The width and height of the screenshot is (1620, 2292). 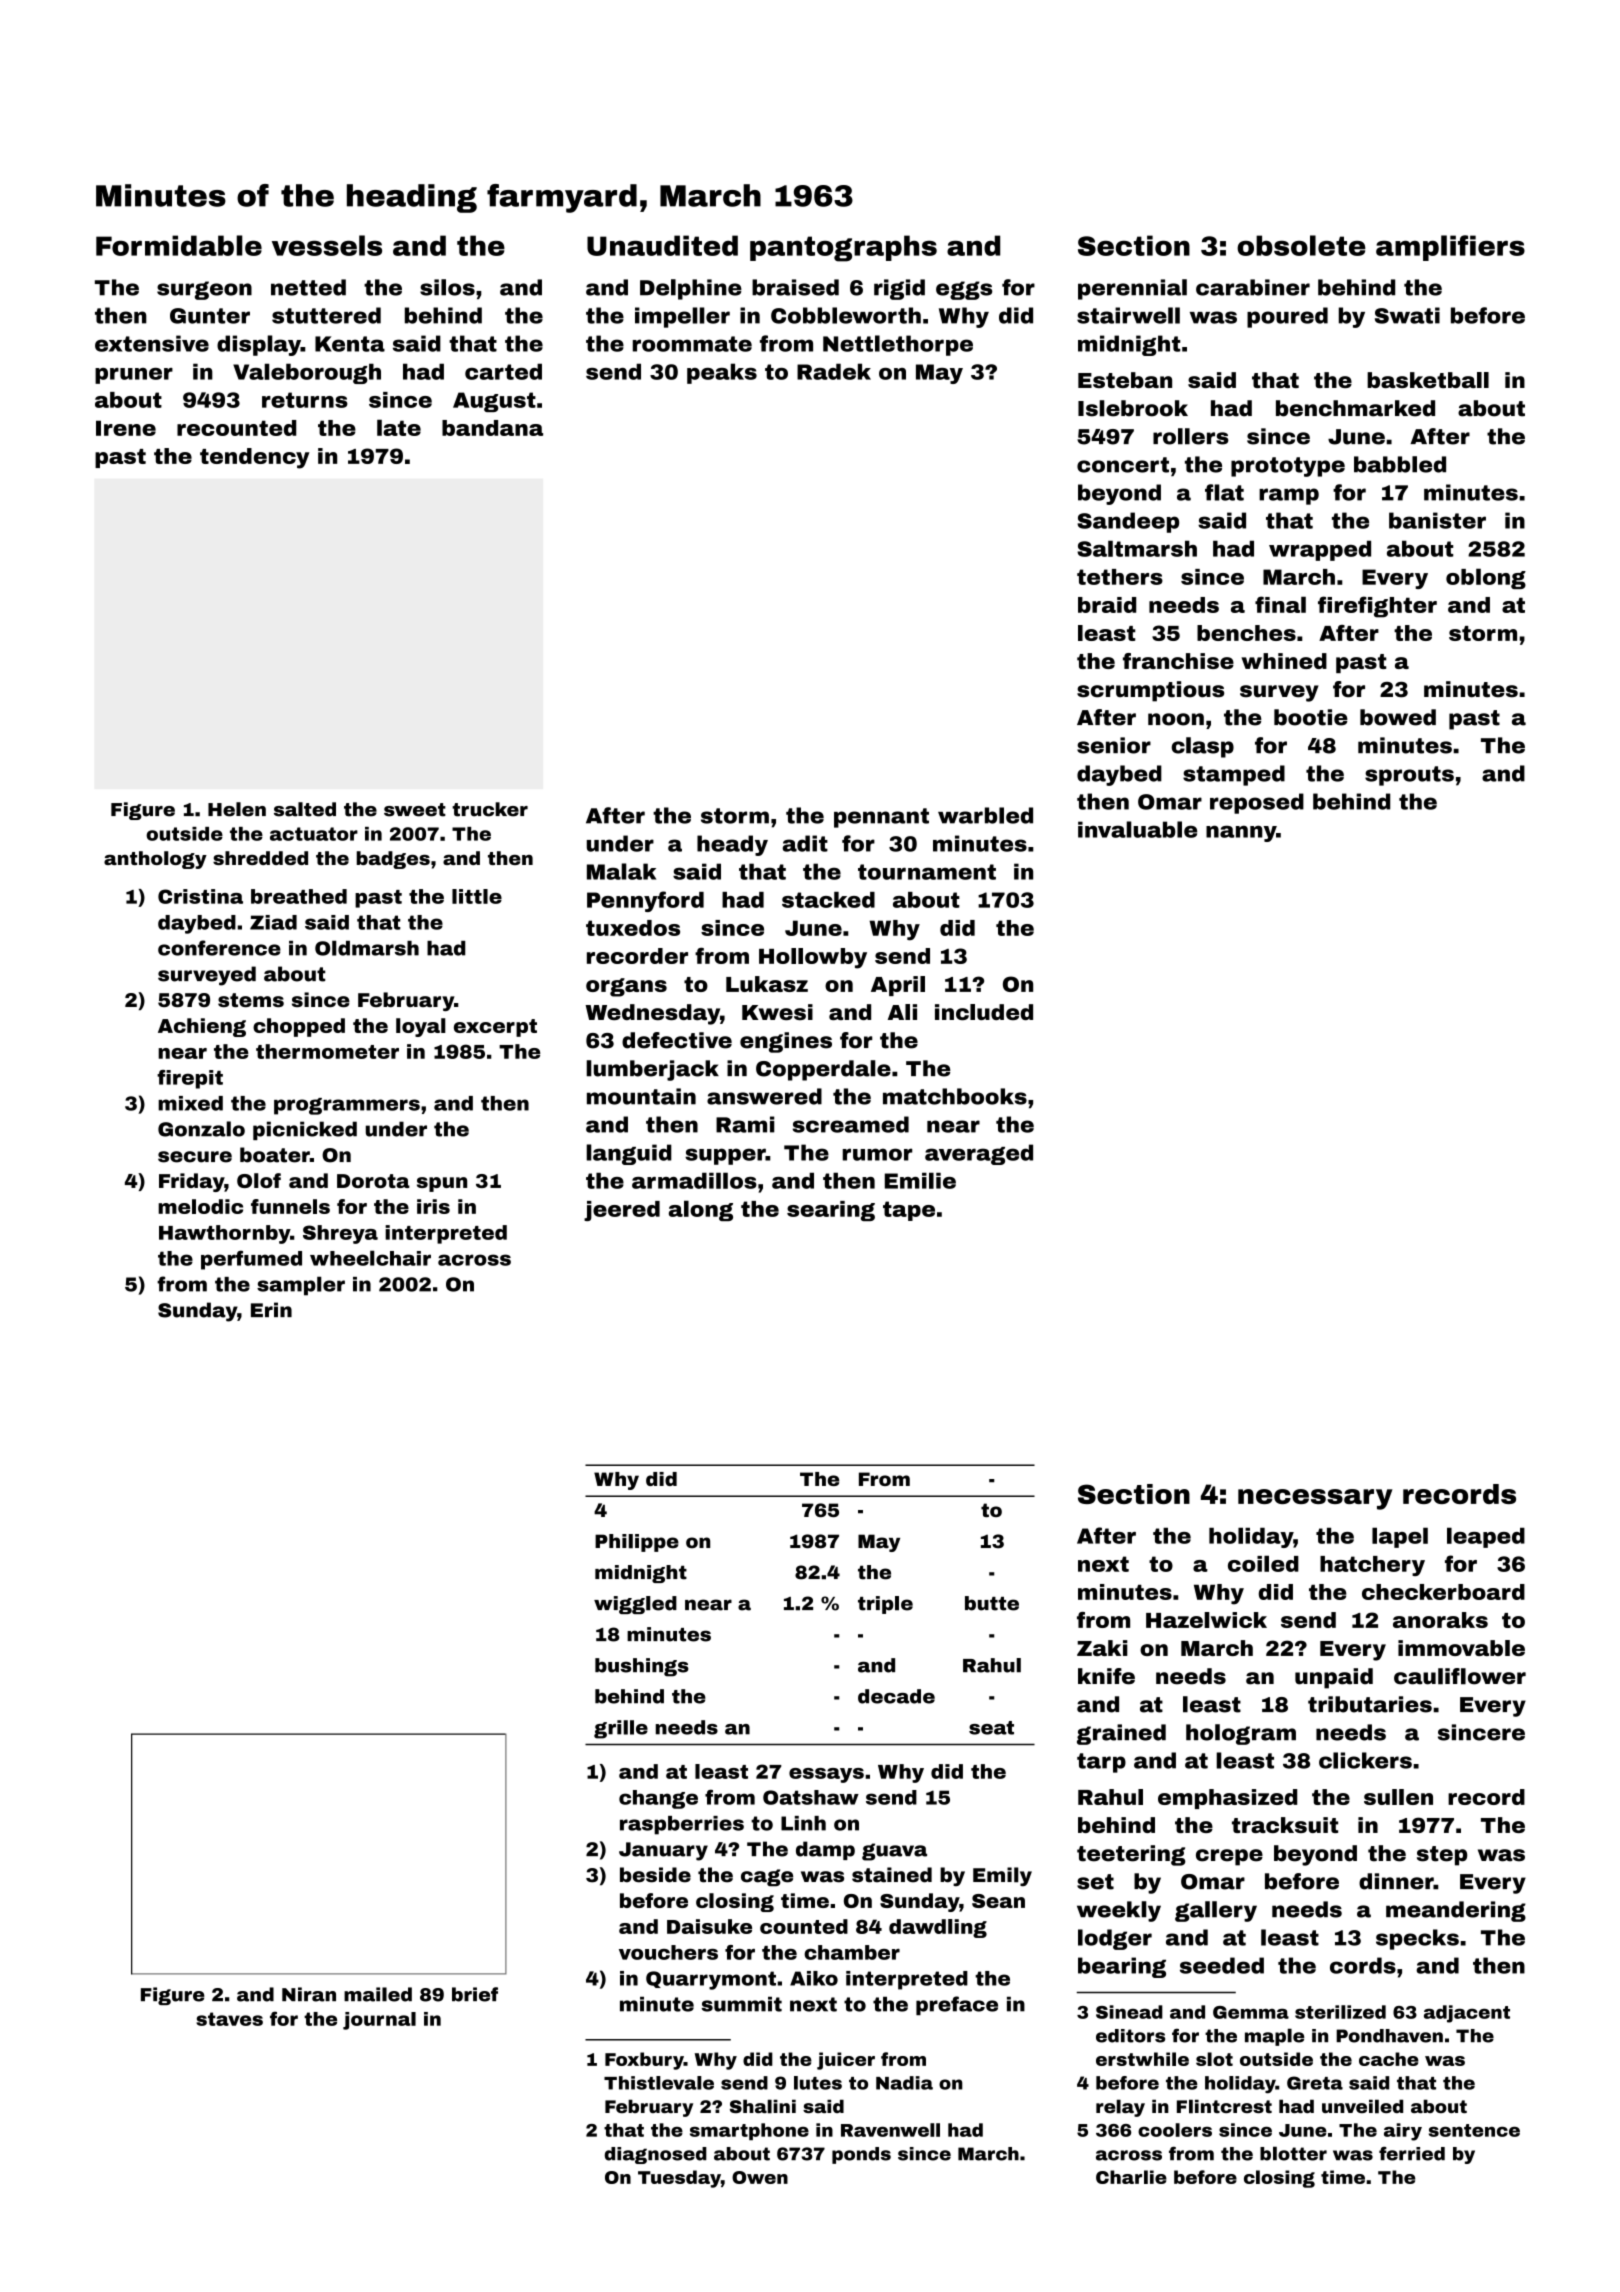 What do you see at coordinates (964, 290) in the screenshot?
I see `eggs` at bounding box center [964, 290].
